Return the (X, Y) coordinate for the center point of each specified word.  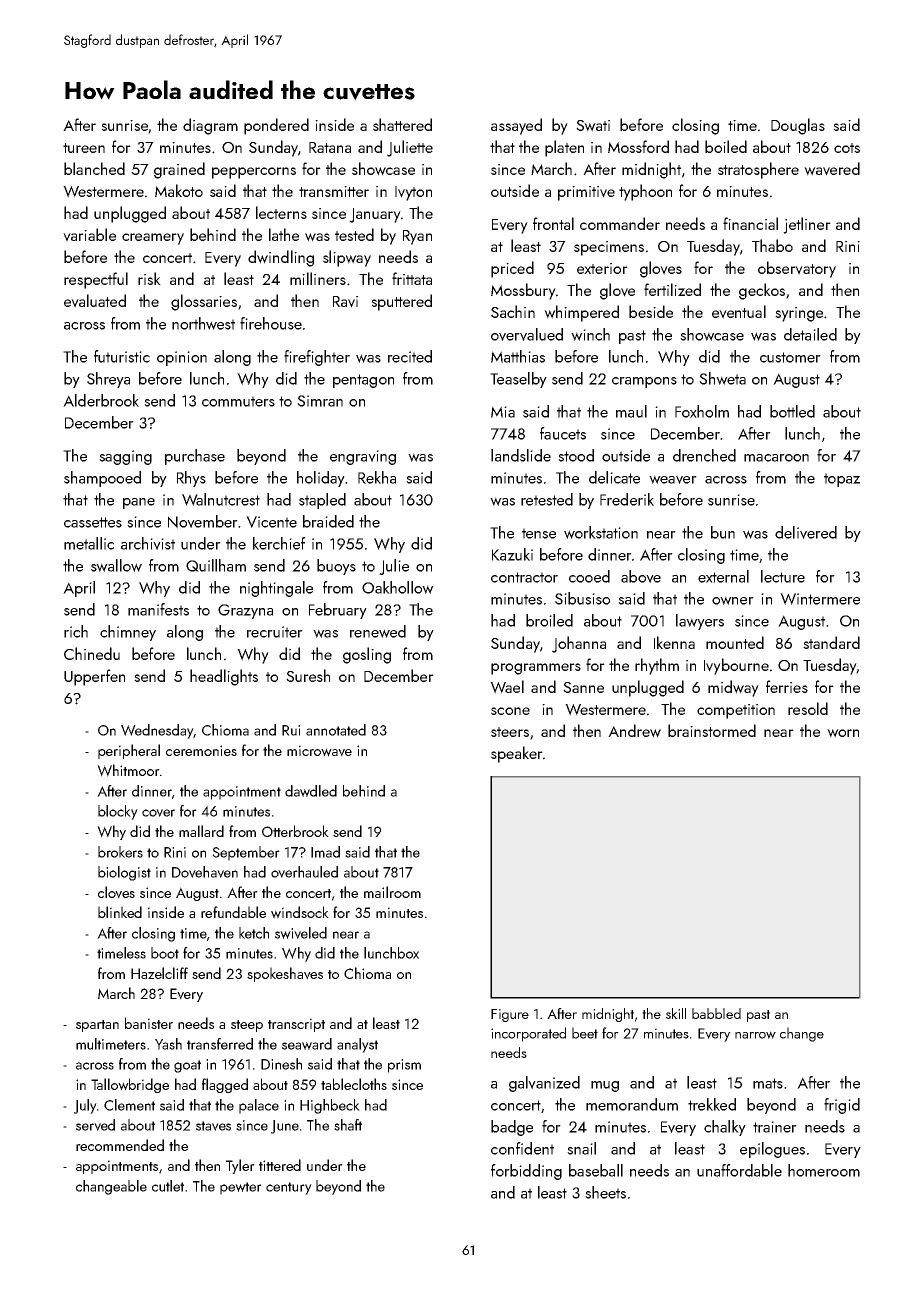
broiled (549, 620)
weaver (673, 479)
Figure (510, 1015)
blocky (118, 812)
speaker (517, 754)
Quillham (216, 565)
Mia (503, 412)
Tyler (240, 1166)
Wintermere (820, 599)
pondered (276, 126)
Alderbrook (101, 400)
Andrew (634, 731)
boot (165, 953)
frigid (842, 1106)
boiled (726, 146)
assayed (516, 126)
